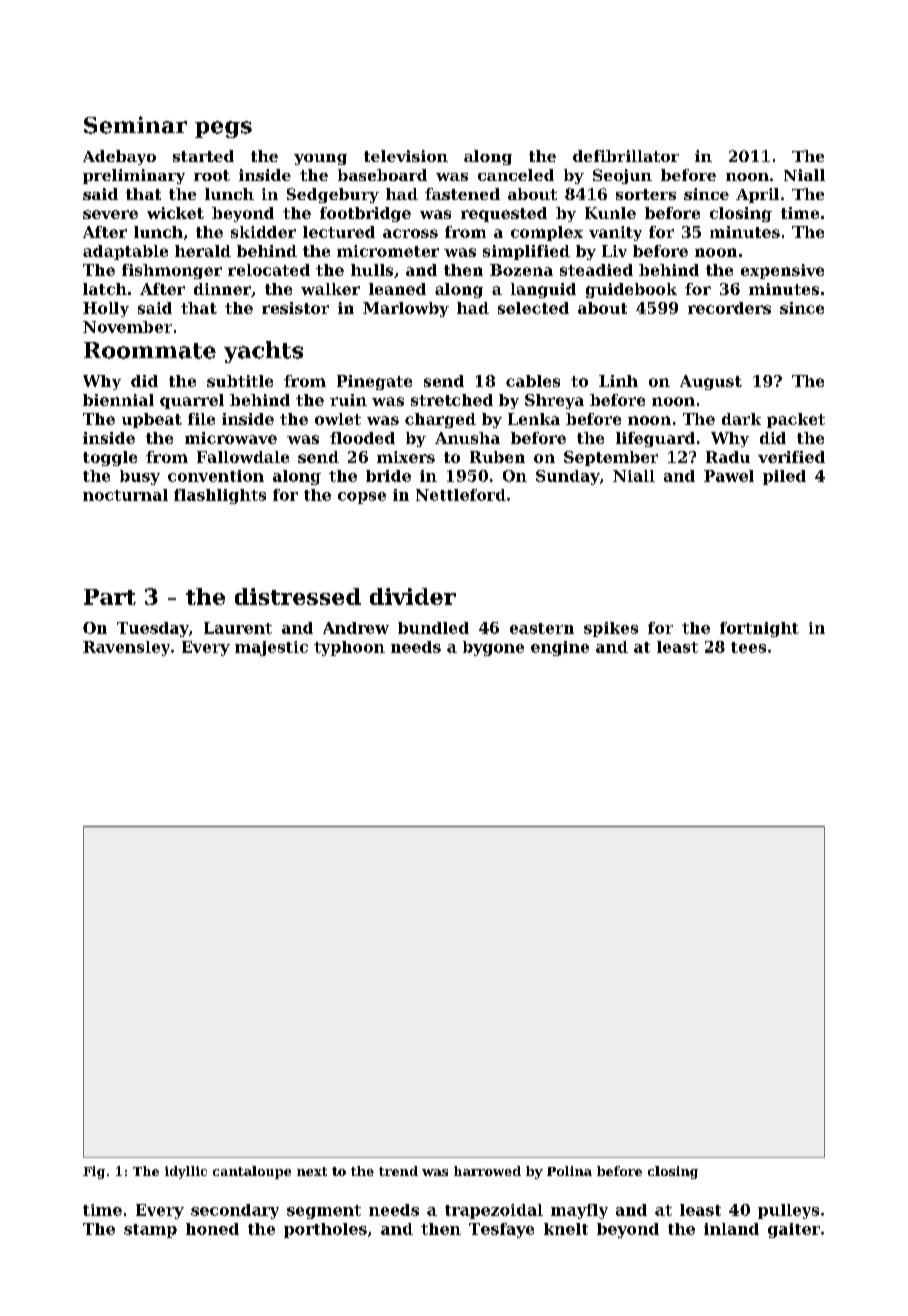 Image resolution: width=908 pixels, height=1316 pixels. I want to click on Ravensley, so click(126, 648).
